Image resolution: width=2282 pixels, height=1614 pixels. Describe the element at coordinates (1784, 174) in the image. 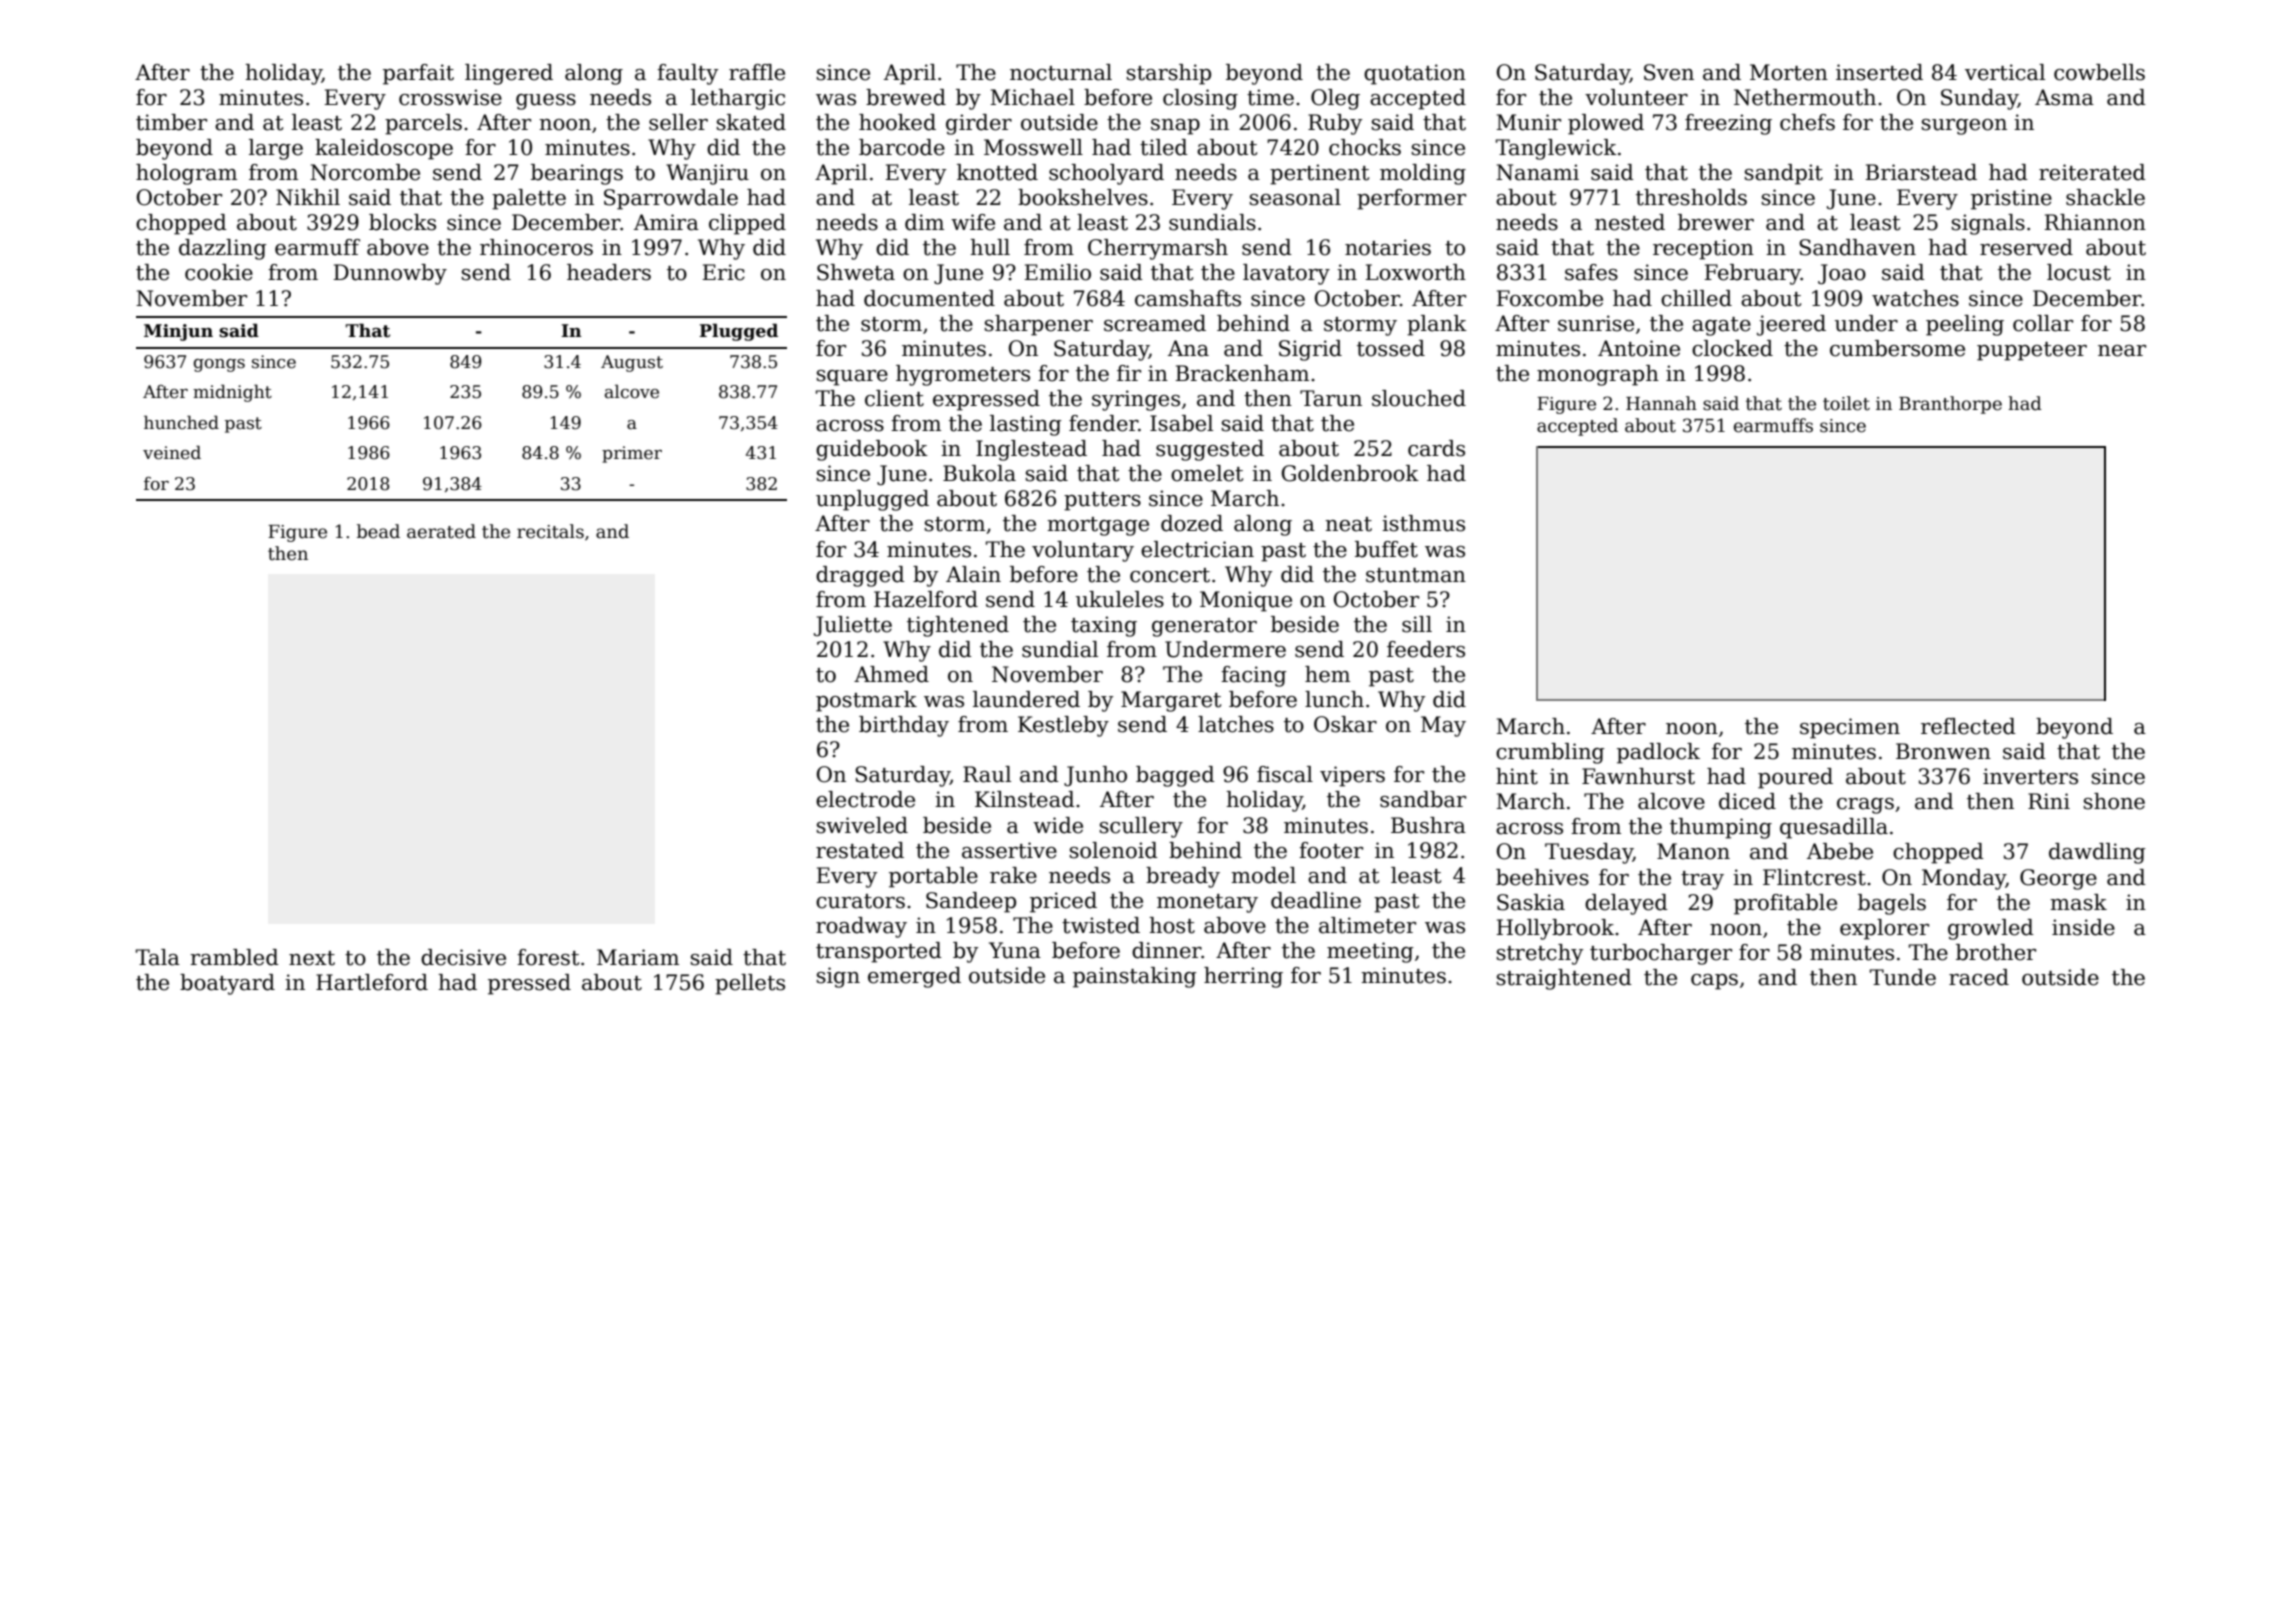

I see `sandpit` at that location.
